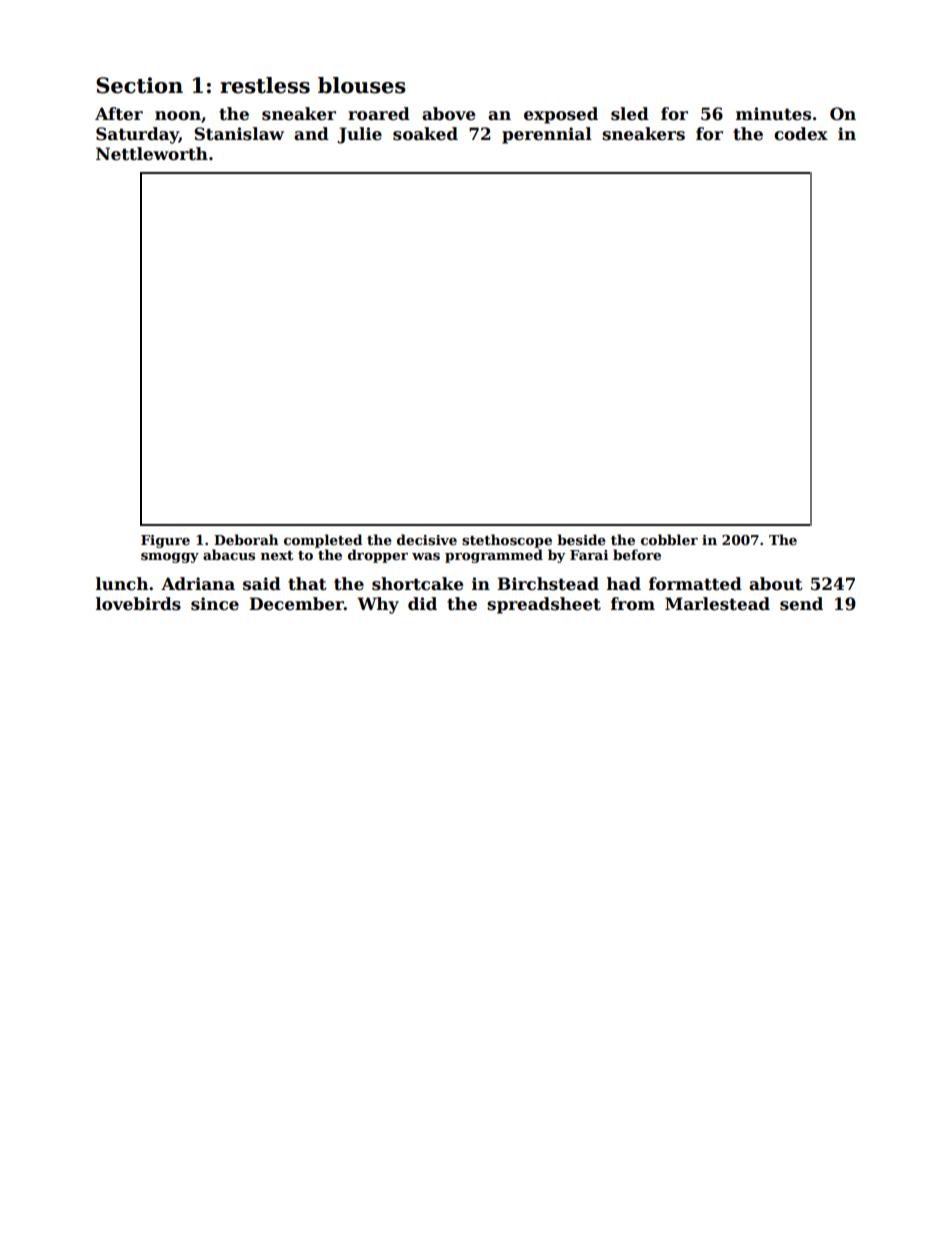  Describe the element at coordinates (165, 541) in the image. I see `Figure` at that location.
